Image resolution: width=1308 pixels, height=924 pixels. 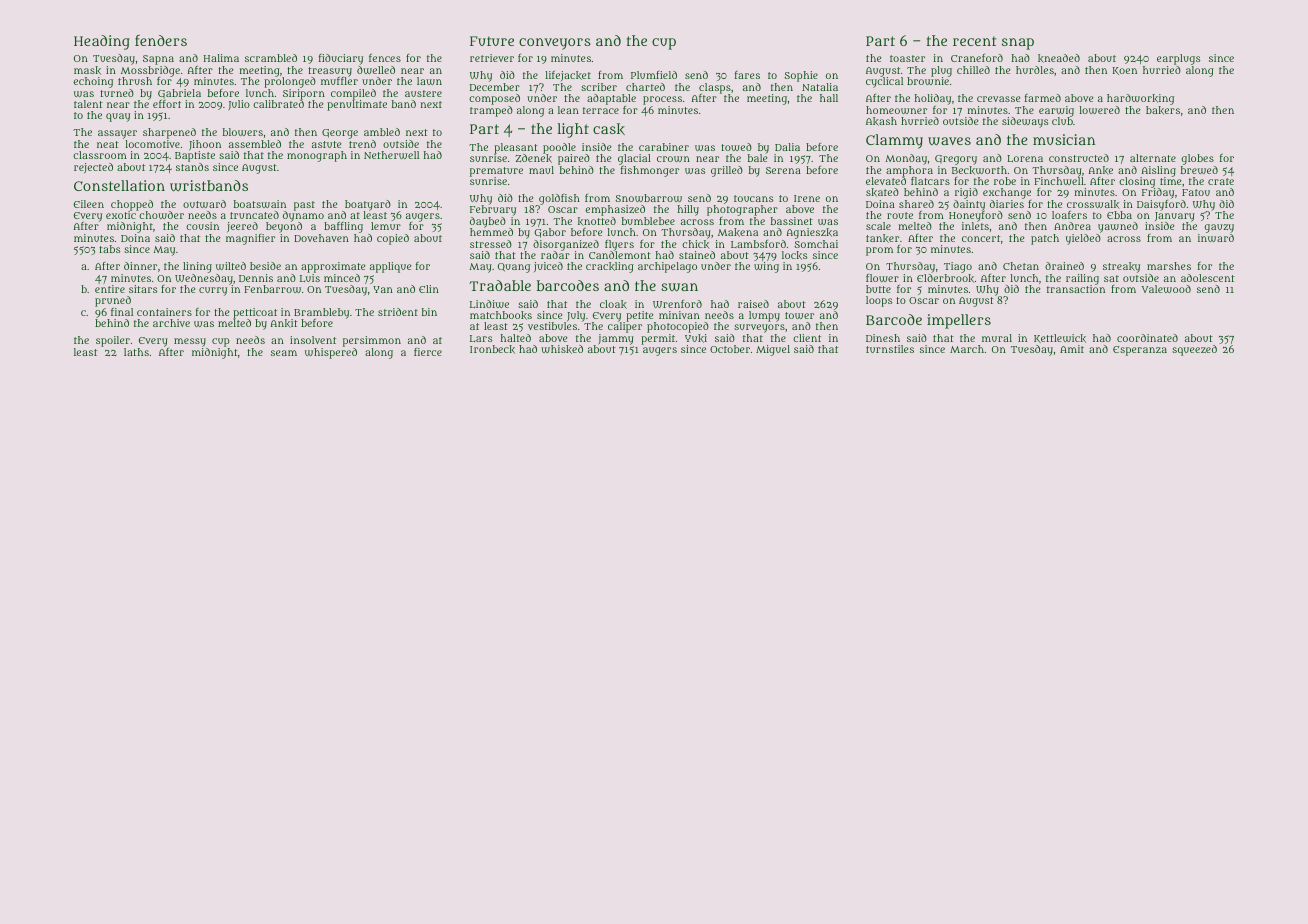 I want to click on conveyors, so click(x=555, y=44).
